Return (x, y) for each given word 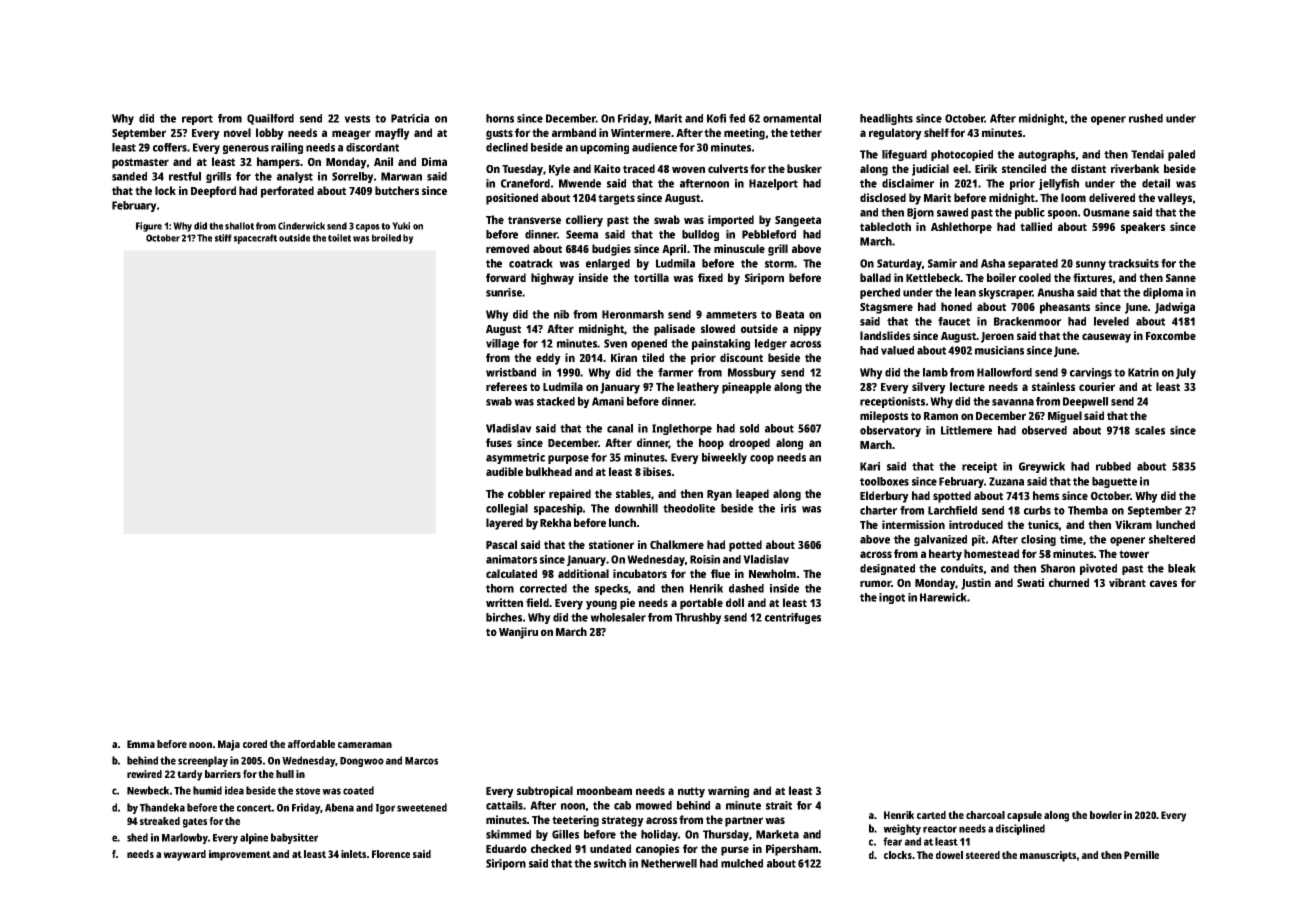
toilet (339, 238)
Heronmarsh (633, 314)
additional (583, 573)
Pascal (501, 544)
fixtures (1092, 277)
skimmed (508, 834)
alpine (254, 838)
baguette (1114, 482)
